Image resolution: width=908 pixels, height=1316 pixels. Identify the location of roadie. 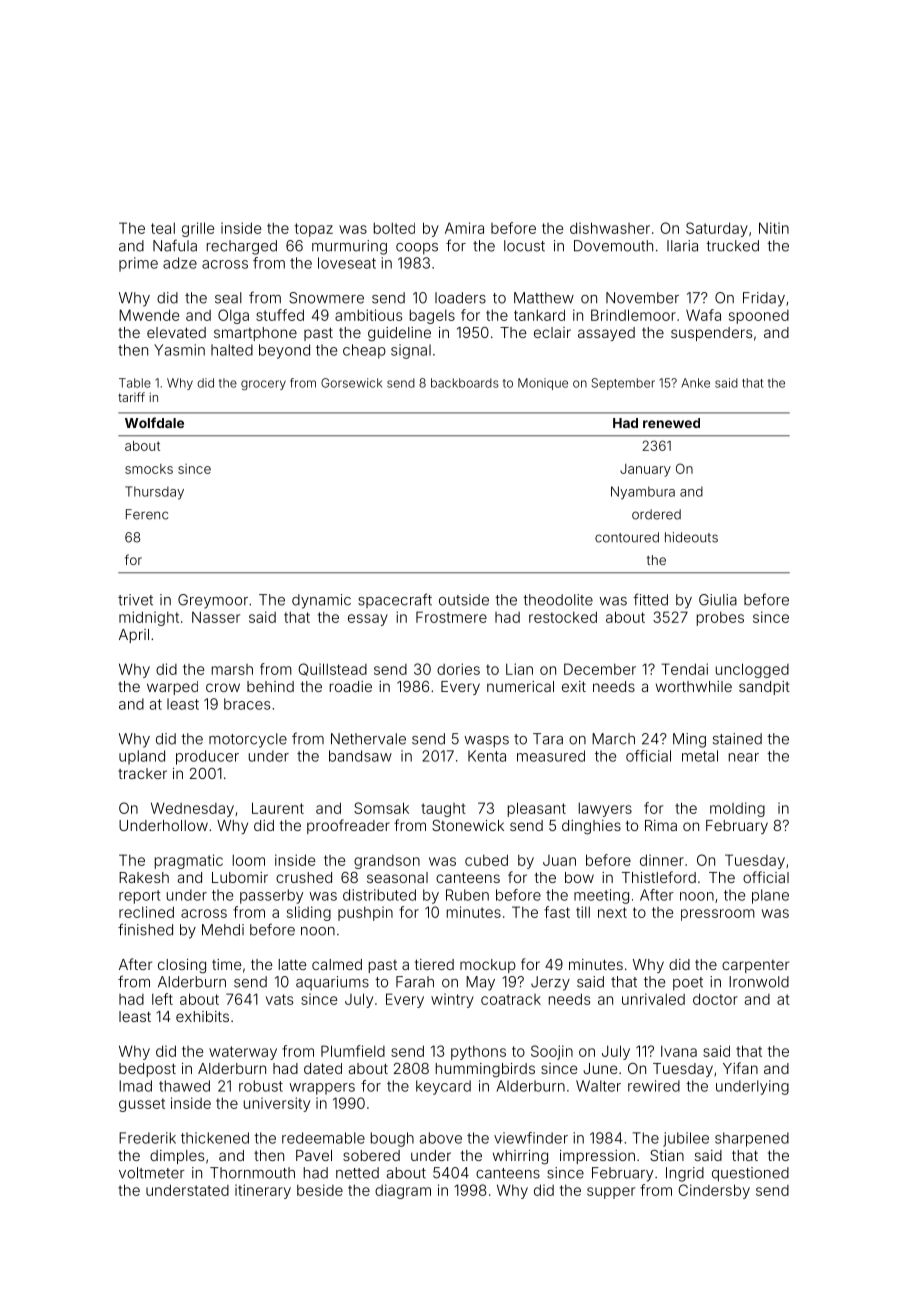
(351, 686).
